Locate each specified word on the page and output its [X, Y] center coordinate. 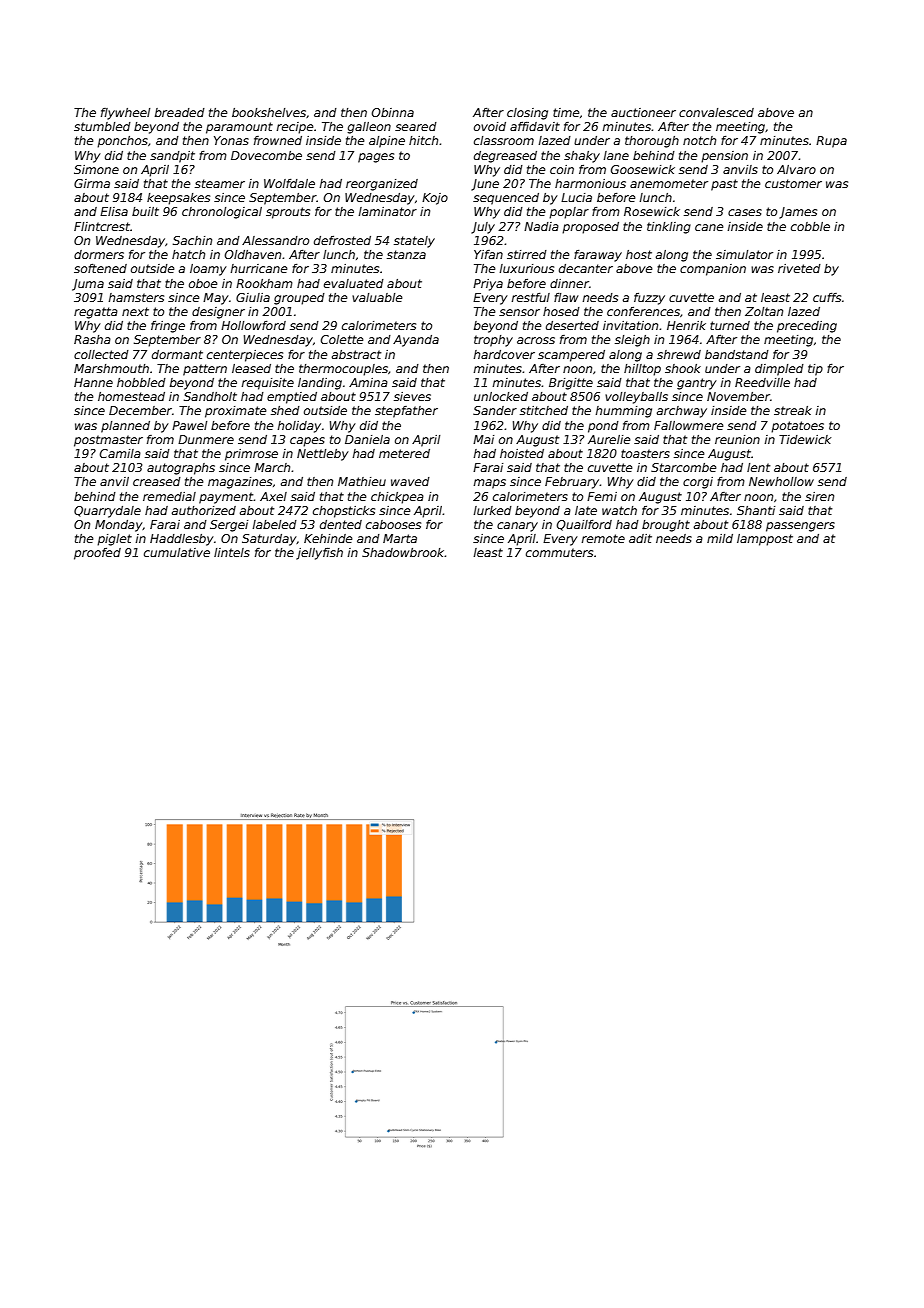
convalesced [716, 112]
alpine [387, 142]
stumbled [102, 126]
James [798, 213]
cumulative [177, 552]
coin [562, 169]
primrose [251, 455]
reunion [737, 439]
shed [285, 410]
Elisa [114, 211]
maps [490, 484]
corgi [698, 483]
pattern [205, 370]
